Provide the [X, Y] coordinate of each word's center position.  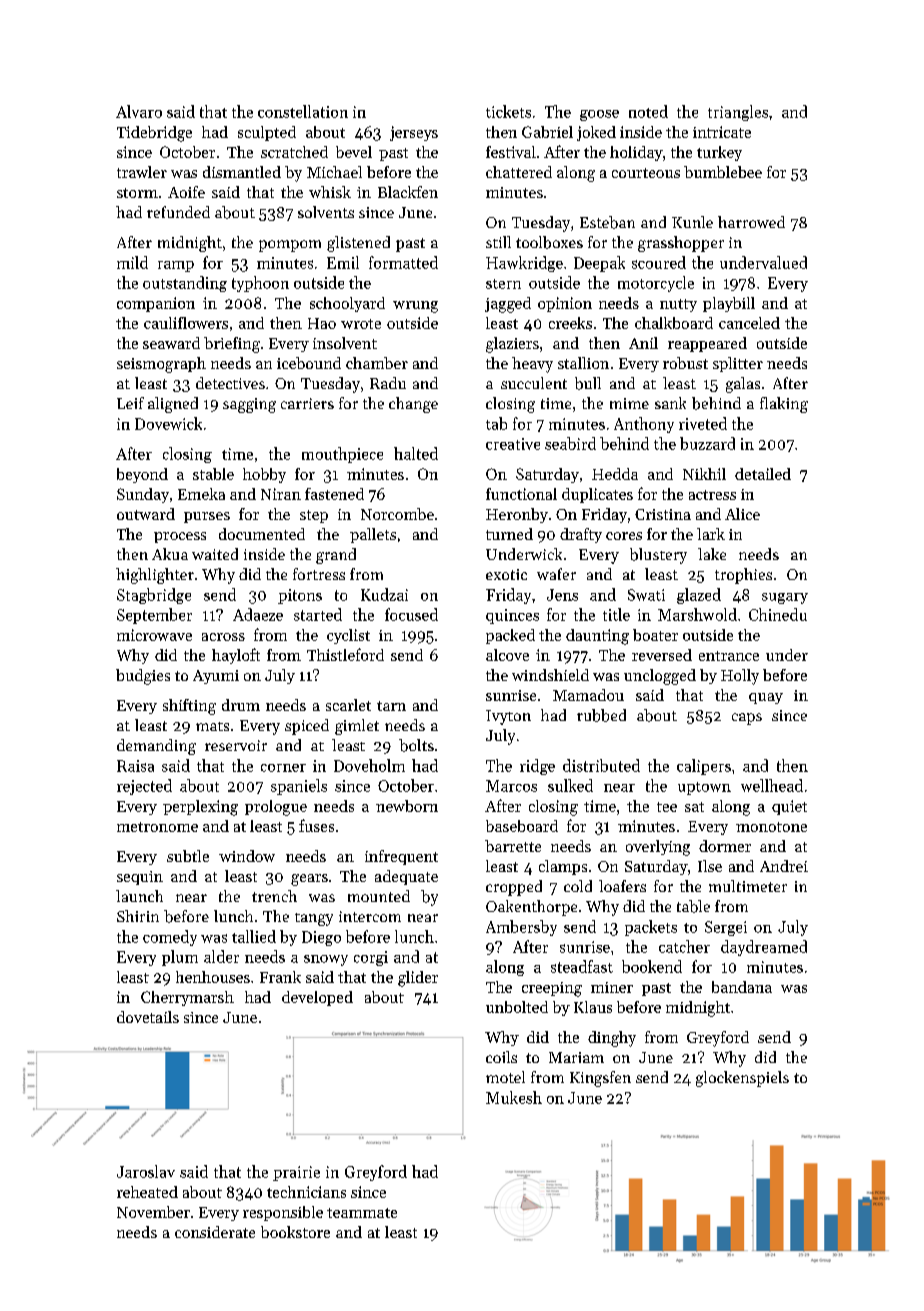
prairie [296, 1173]
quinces [512, 616]
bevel [354, 152]
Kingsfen [600, 1079]
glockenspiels [742, 1079]
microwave [154, 635]
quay [766, 698]
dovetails [148, 1017]
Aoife [186, 192]
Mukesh [514, 1097]
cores [624, 536]
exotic [506, 574]
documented [262, 534]
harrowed [751, 222]
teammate [362, 1213]
